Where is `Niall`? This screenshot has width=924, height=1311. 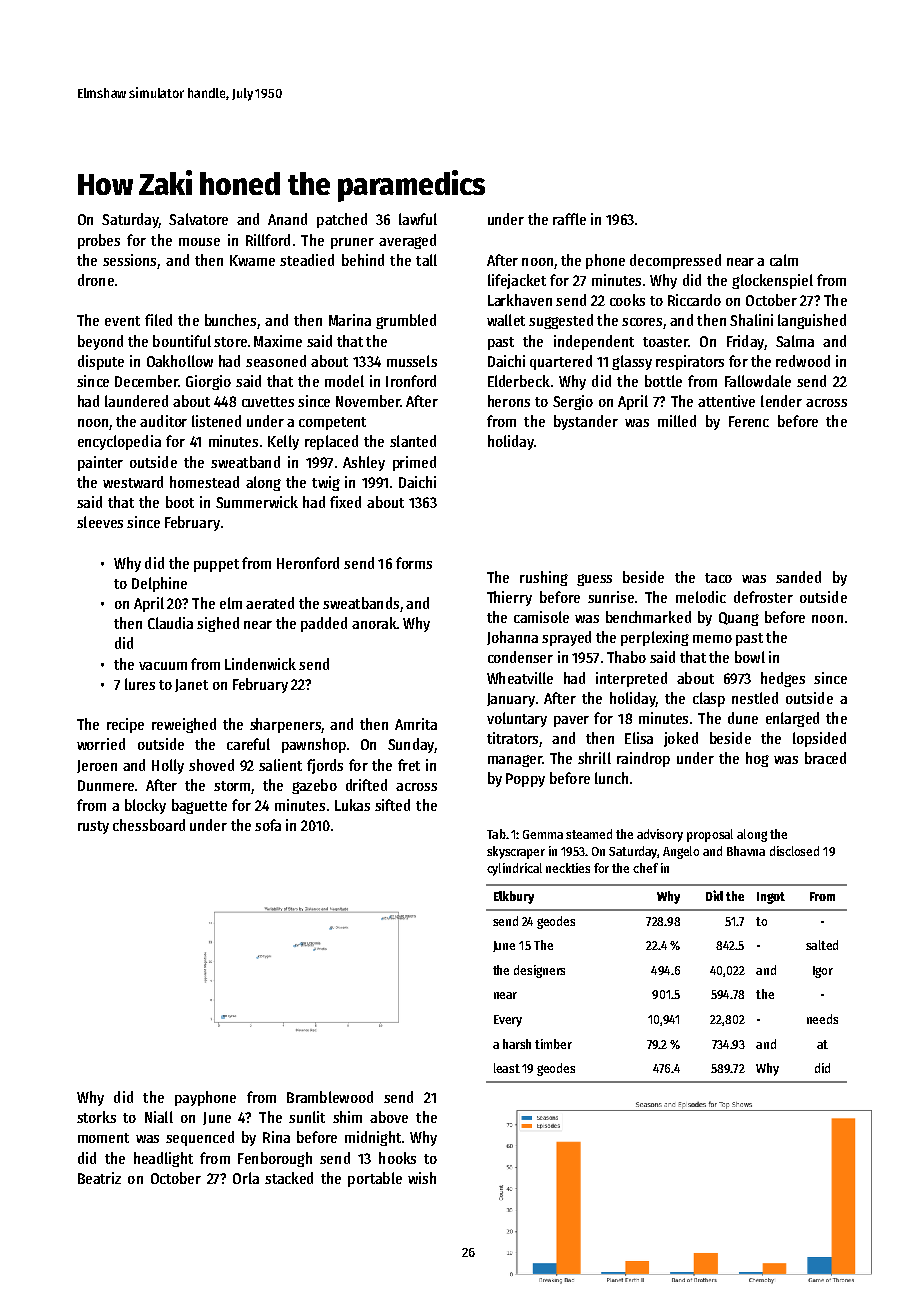
Niall is located at coordinates (159, 1117).
